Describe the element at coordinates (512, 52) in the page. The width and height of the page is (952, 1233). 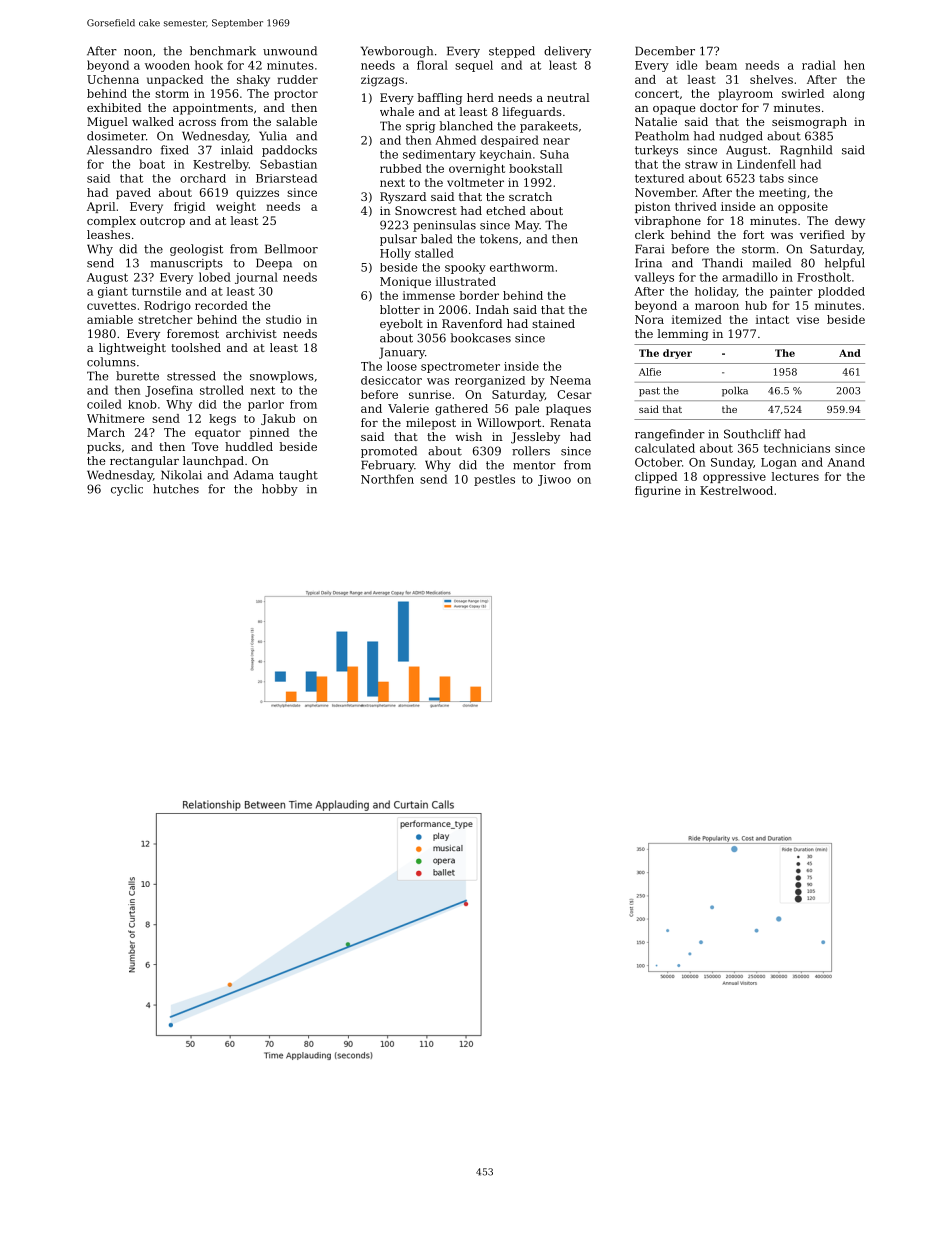
I see `stepped` at that location.
